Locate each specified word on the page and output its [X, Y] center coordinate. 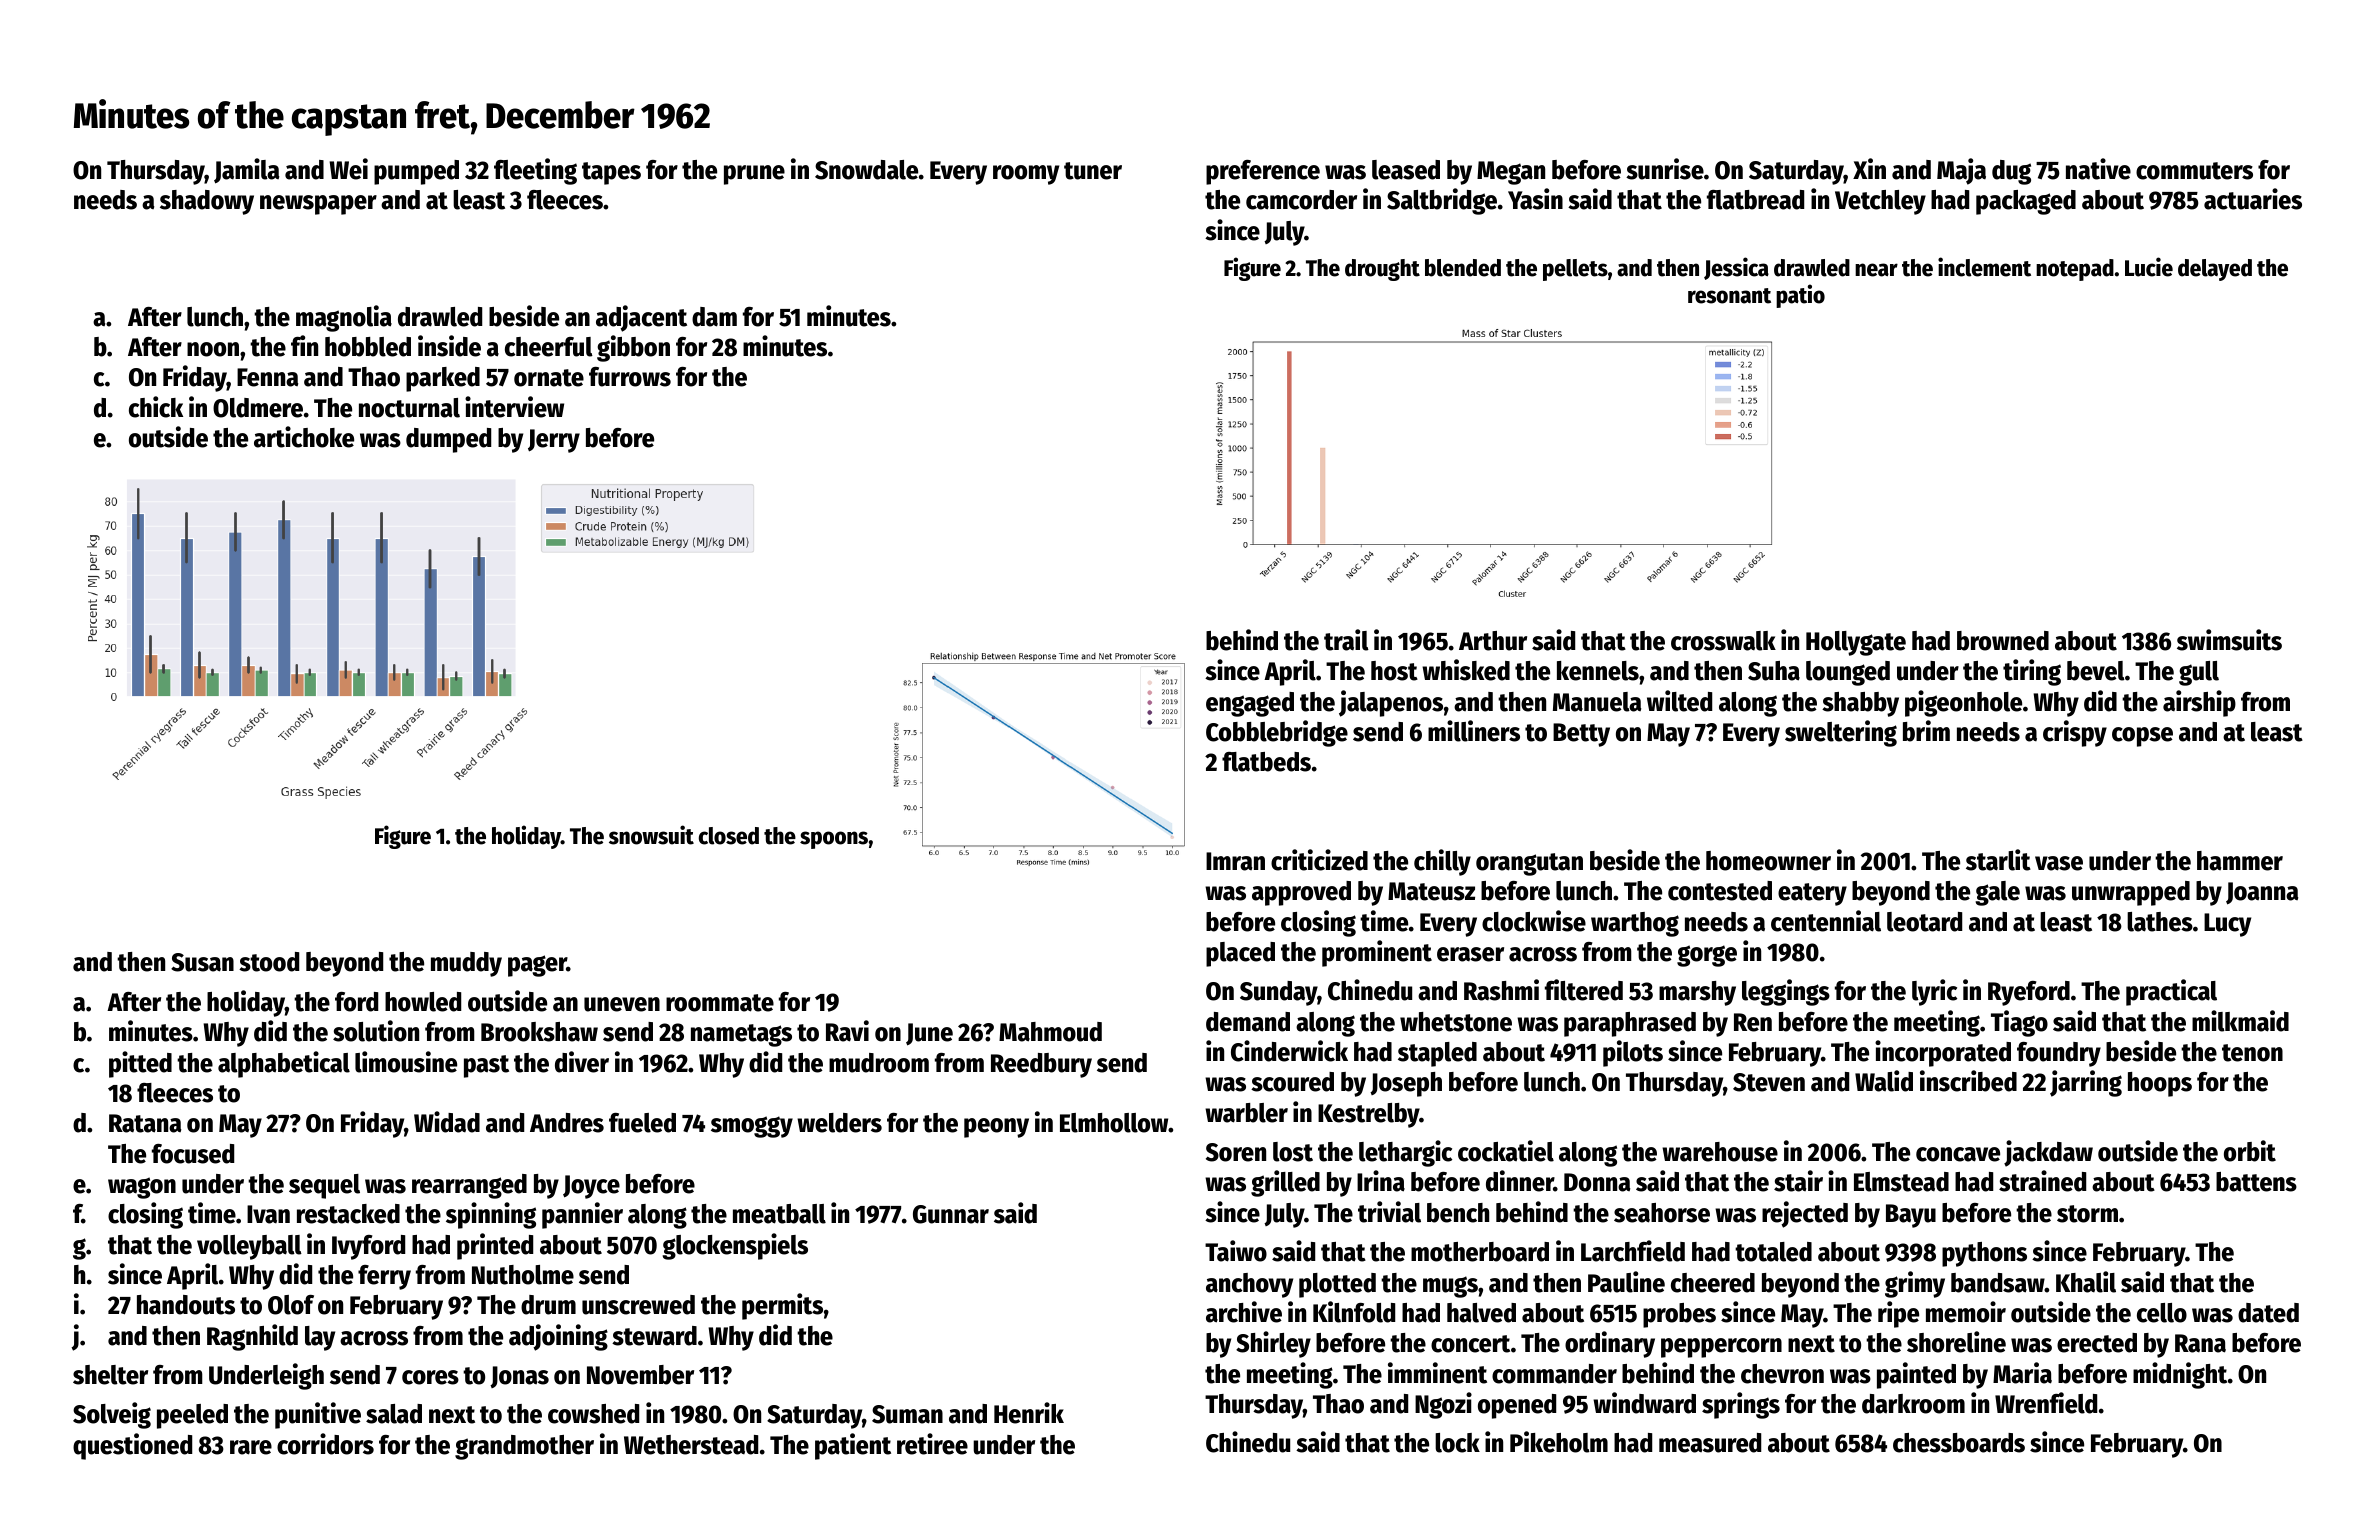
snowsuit [651, 835]
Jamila [246, 171]
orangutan [1529, 864]
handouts [186, 1305]
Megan [1511, 173]
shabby [1860, 704]
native [2098, 169]
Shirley [1273, 1344]
